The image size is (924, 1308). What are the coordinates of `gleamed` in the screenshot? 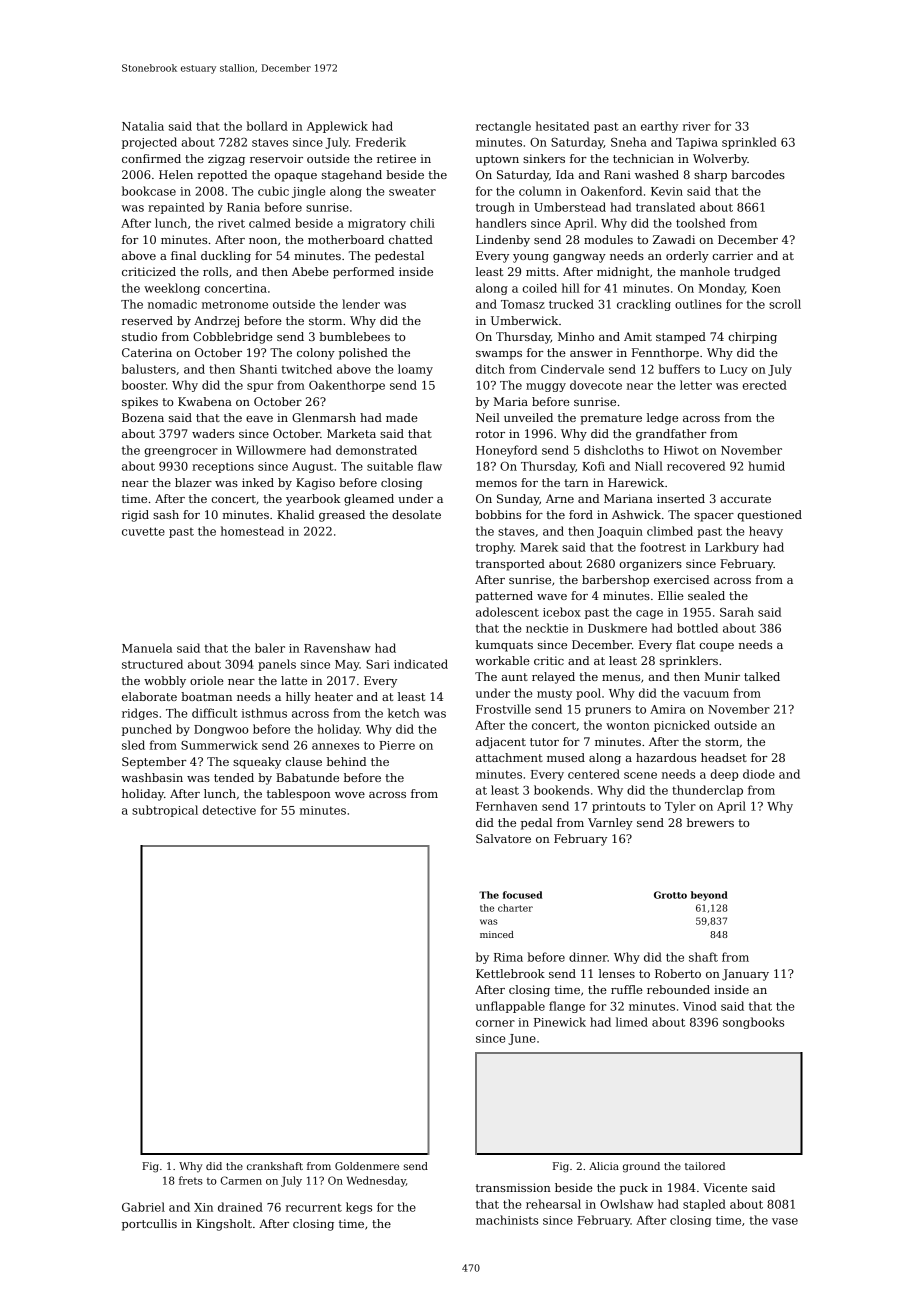 It's located at (369, 500).
